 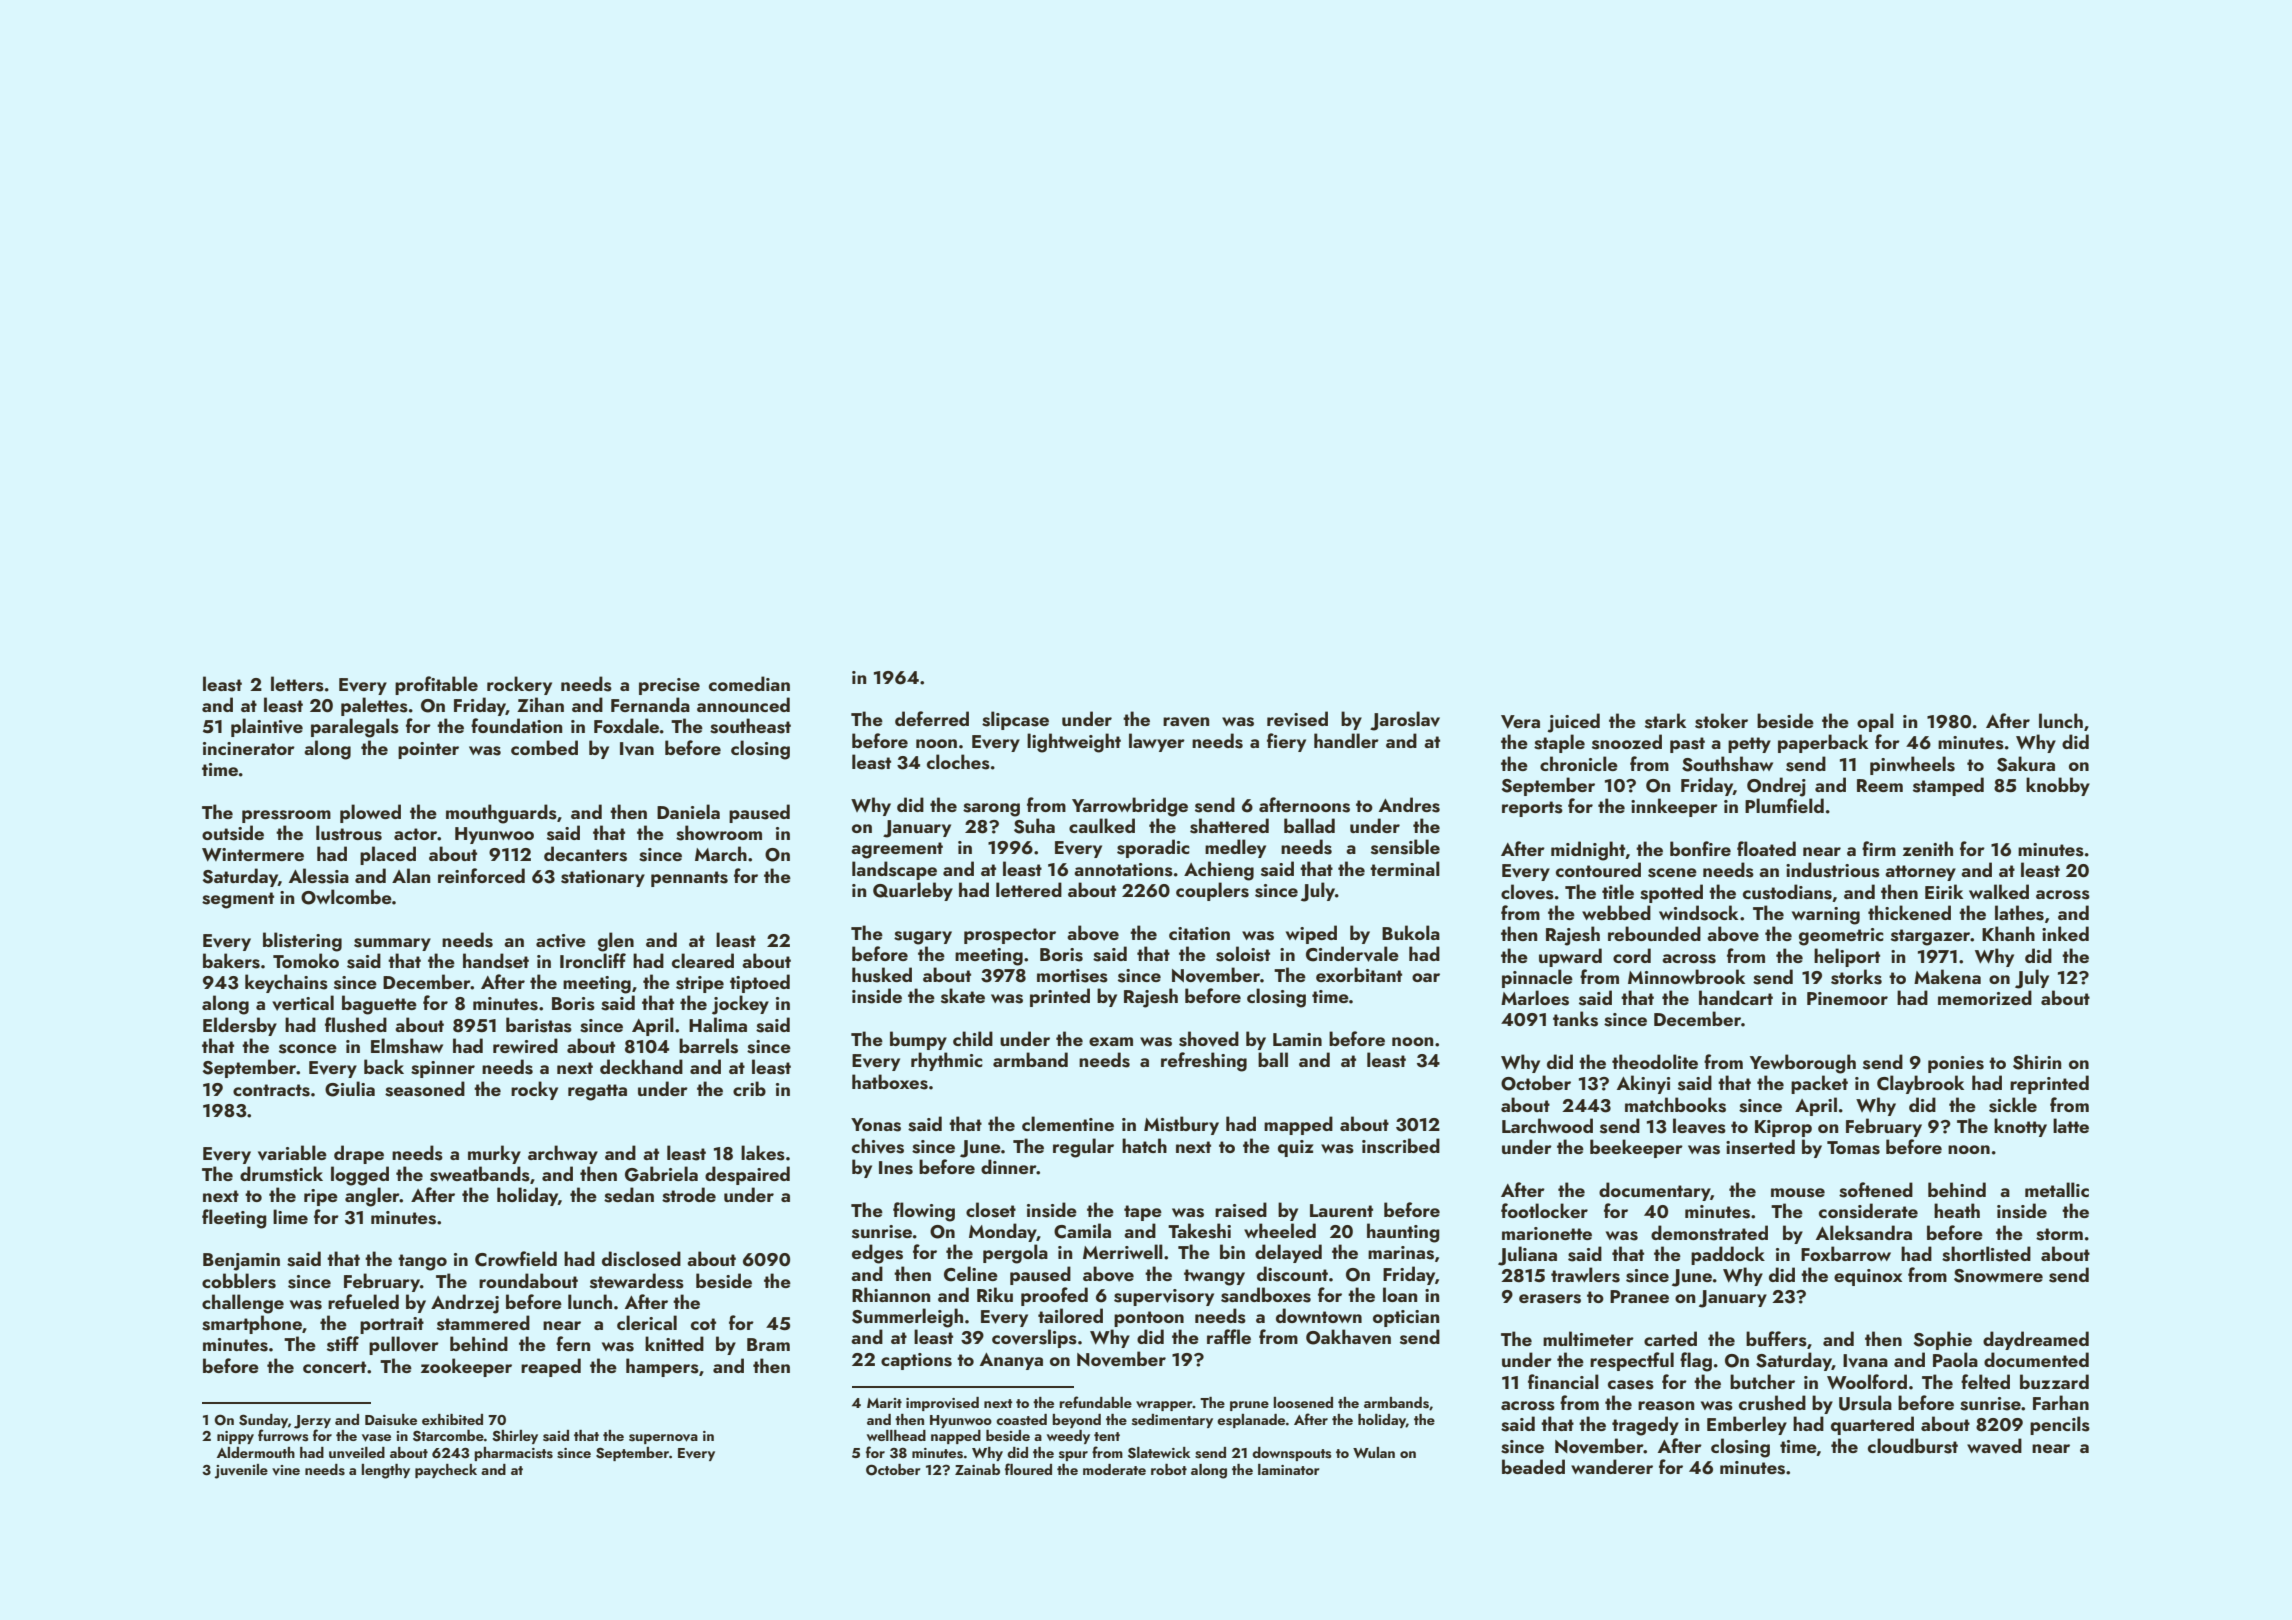 What do you see at coordinates (1295, 1148) in the page?
I see `quiz` at bounding box center [1295, 1148].
